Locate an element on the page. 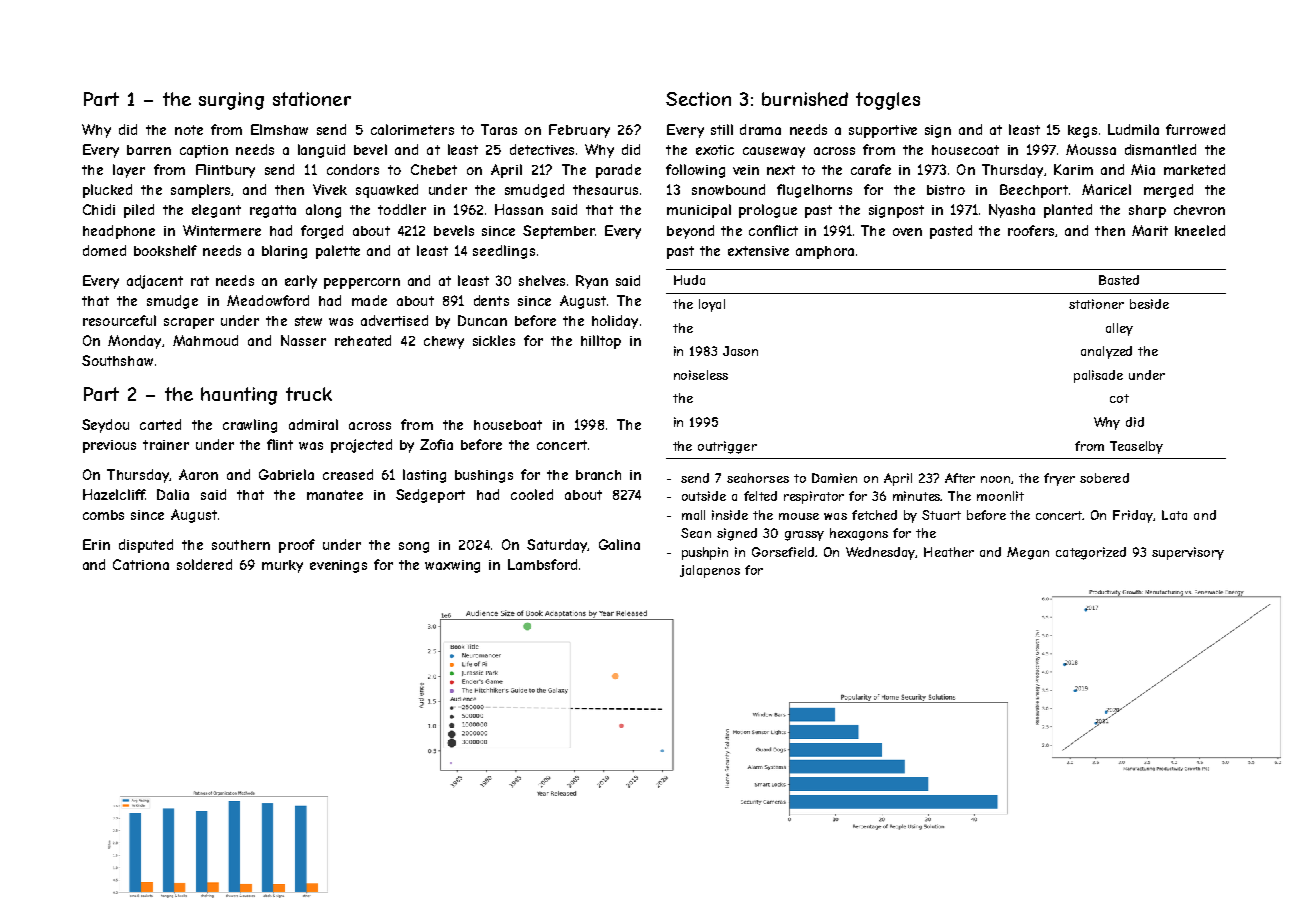  Duncan is located at coordinates (482, 320).
